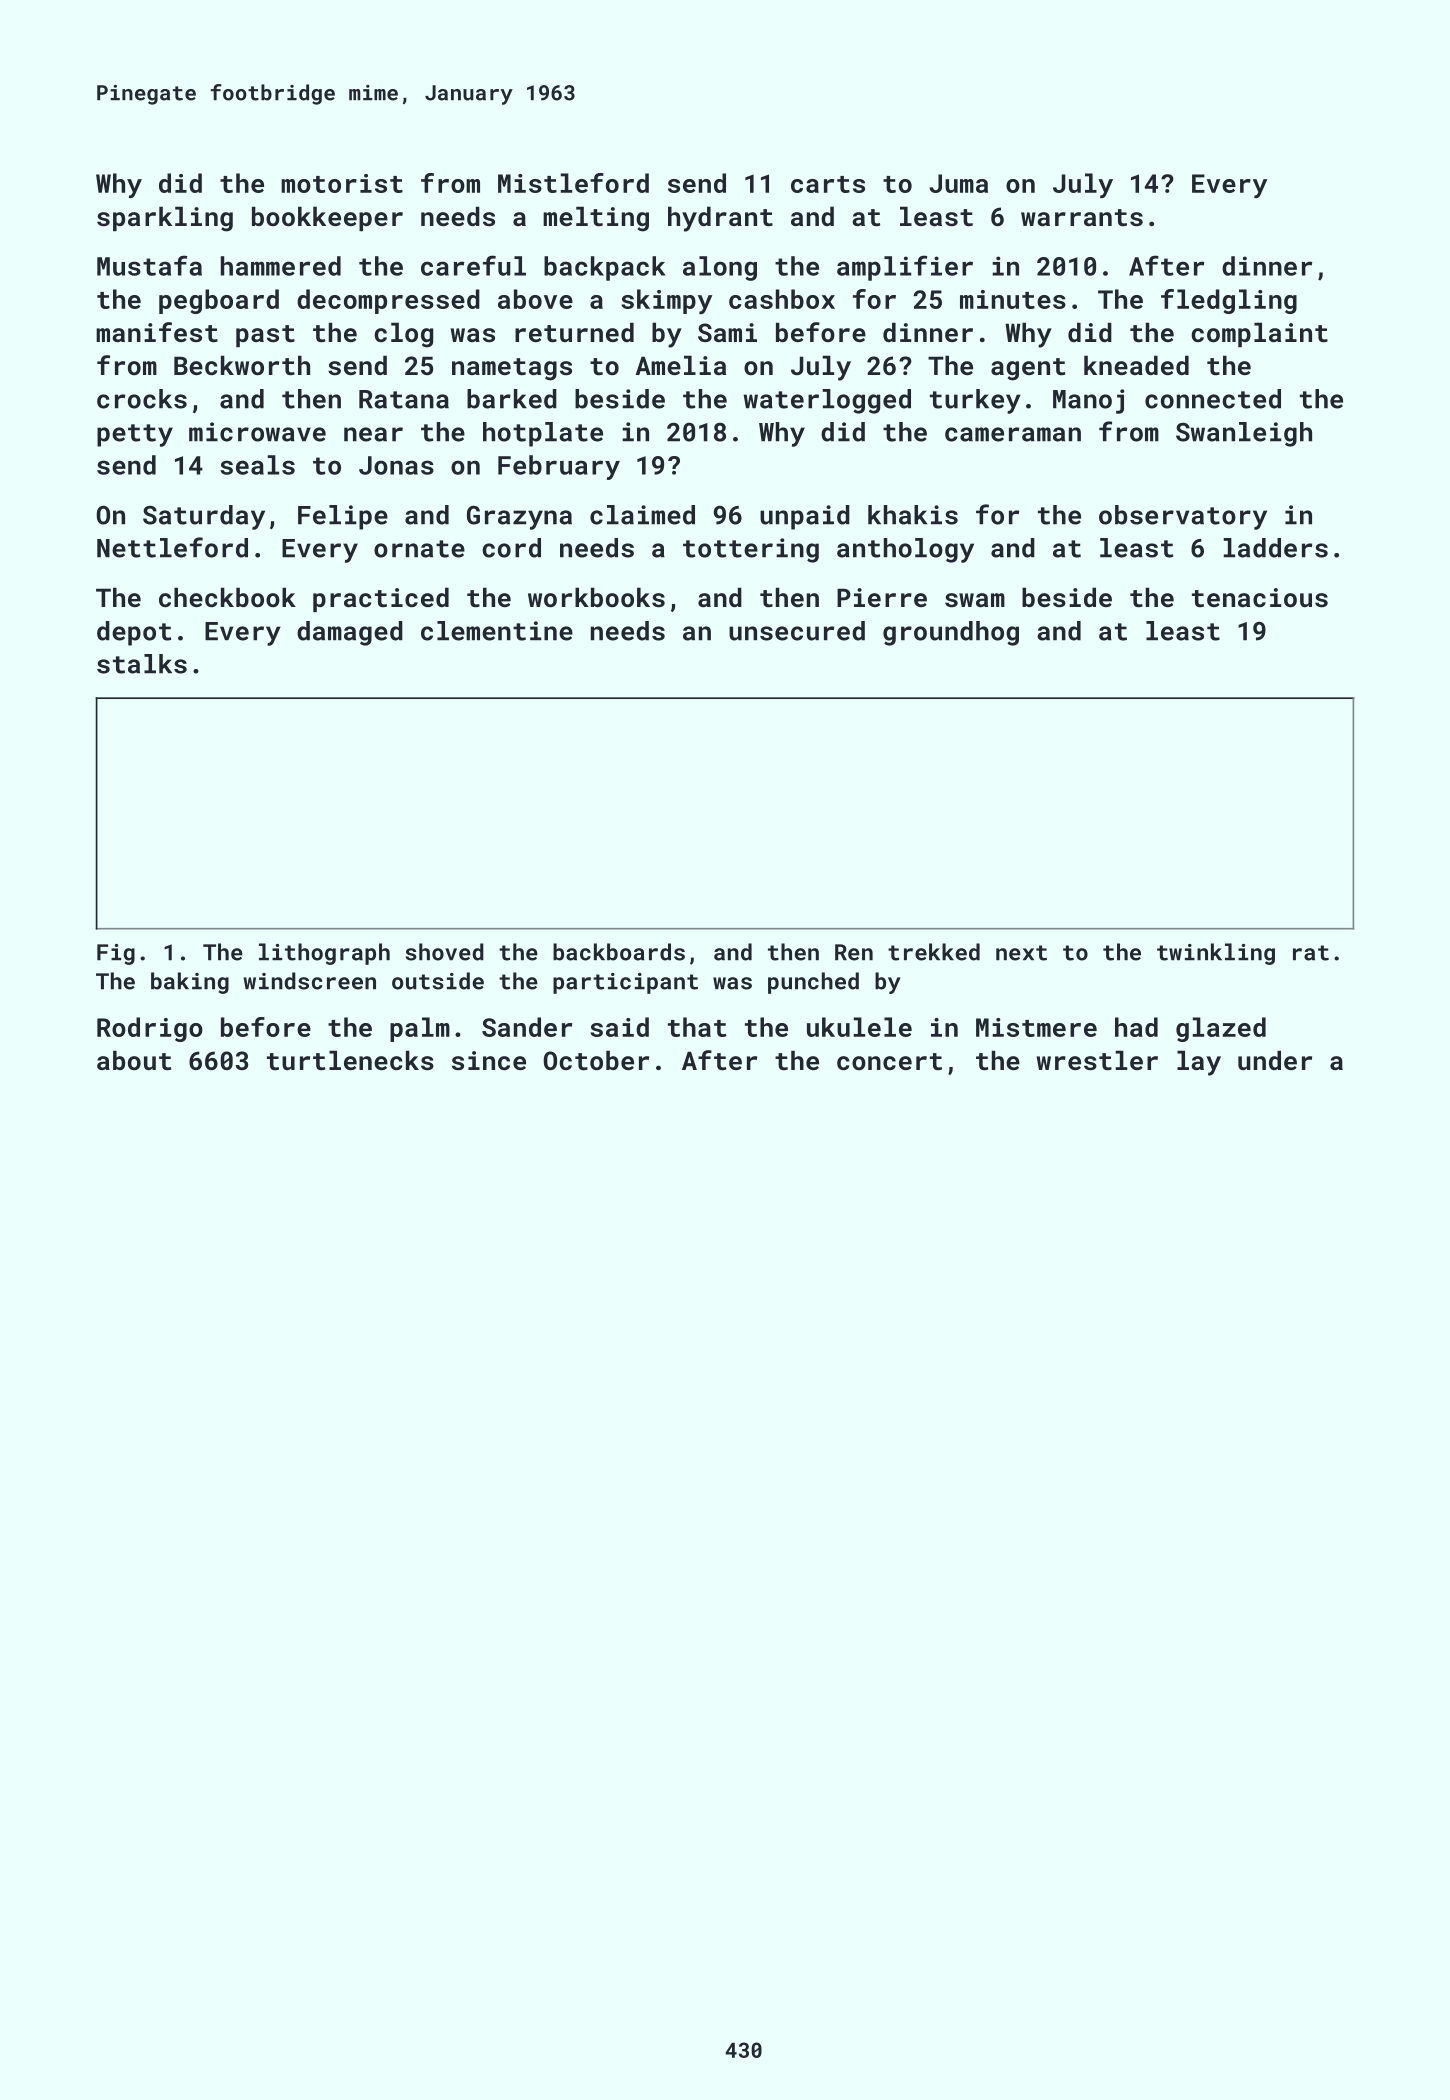 The width and height of the document is (1450, 2100). Describe the element at coordinates (327, 218) in the document. I see `bookkeeper` at that location.
